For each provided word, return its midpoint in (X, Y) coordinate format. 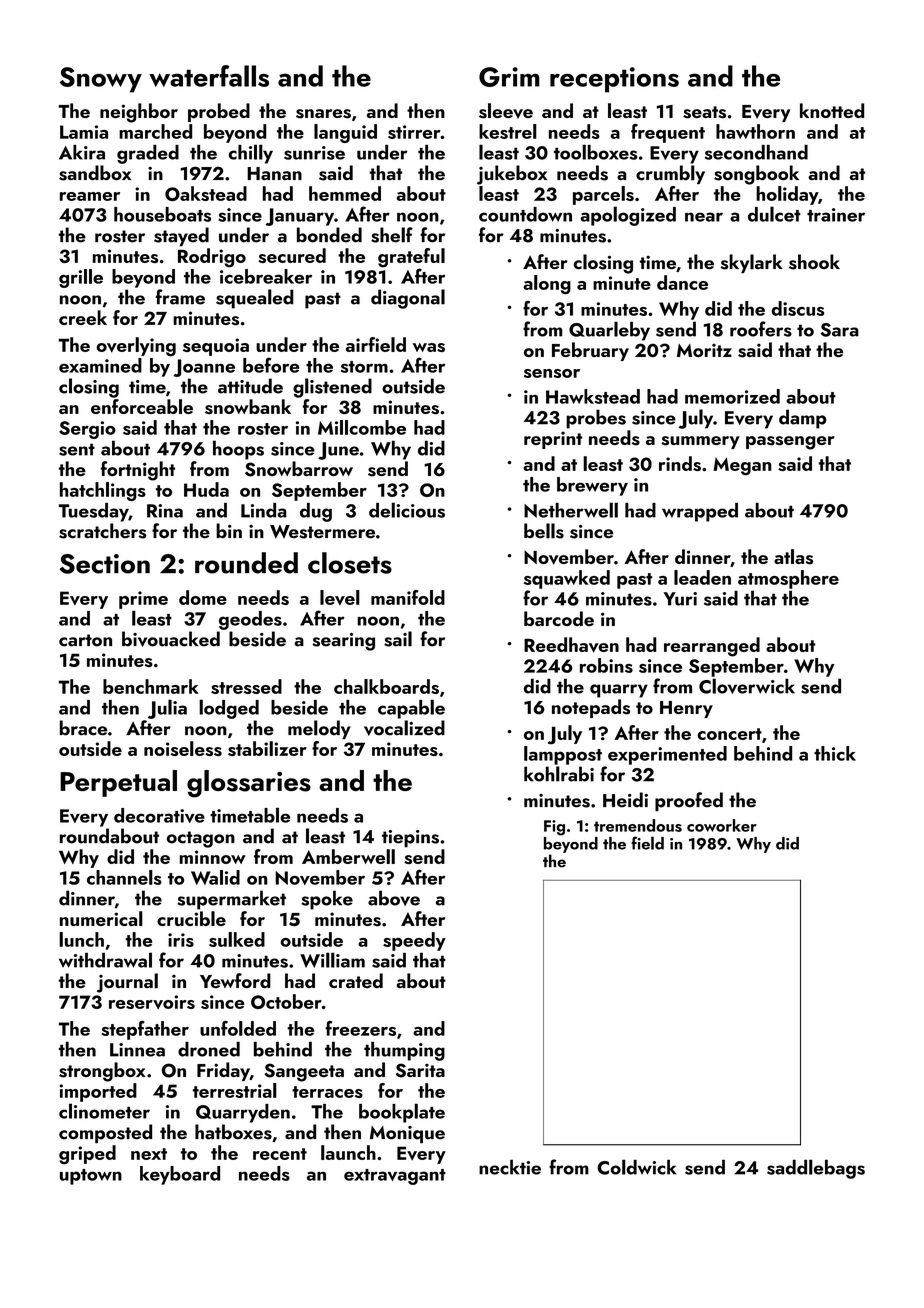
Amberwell (348, 856)
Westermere (322, 532)
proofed (689, 801)
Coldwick (636, 1167)
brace (83, 728)
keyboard (180, 1175)
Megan (742, 466)
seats (704, 112)
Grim (509, 77)
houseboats (162, 214)
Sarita (420, 1070)
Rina (165, 511)
